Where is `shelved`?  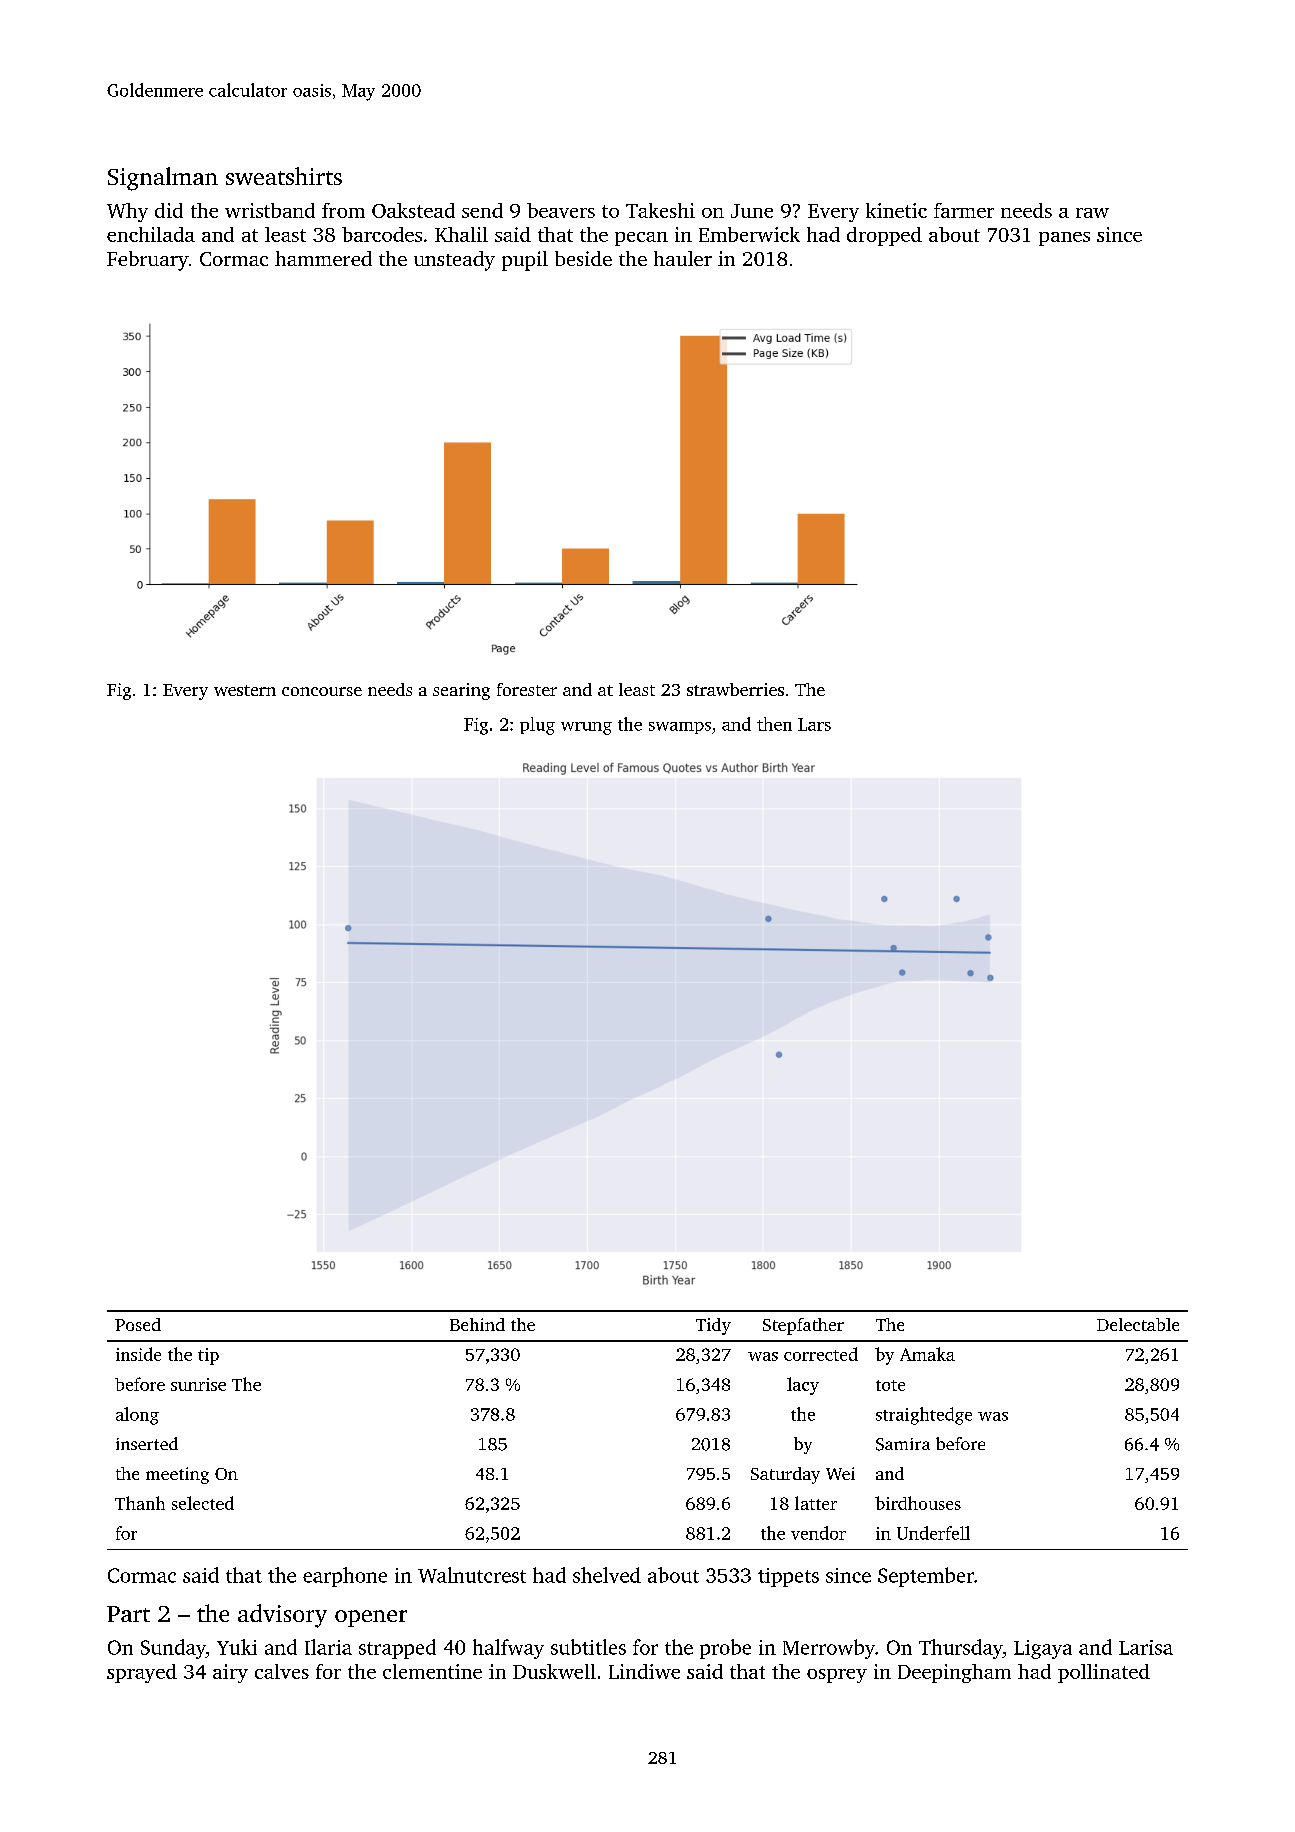 shelved is located at coordinates (607, 1575).
